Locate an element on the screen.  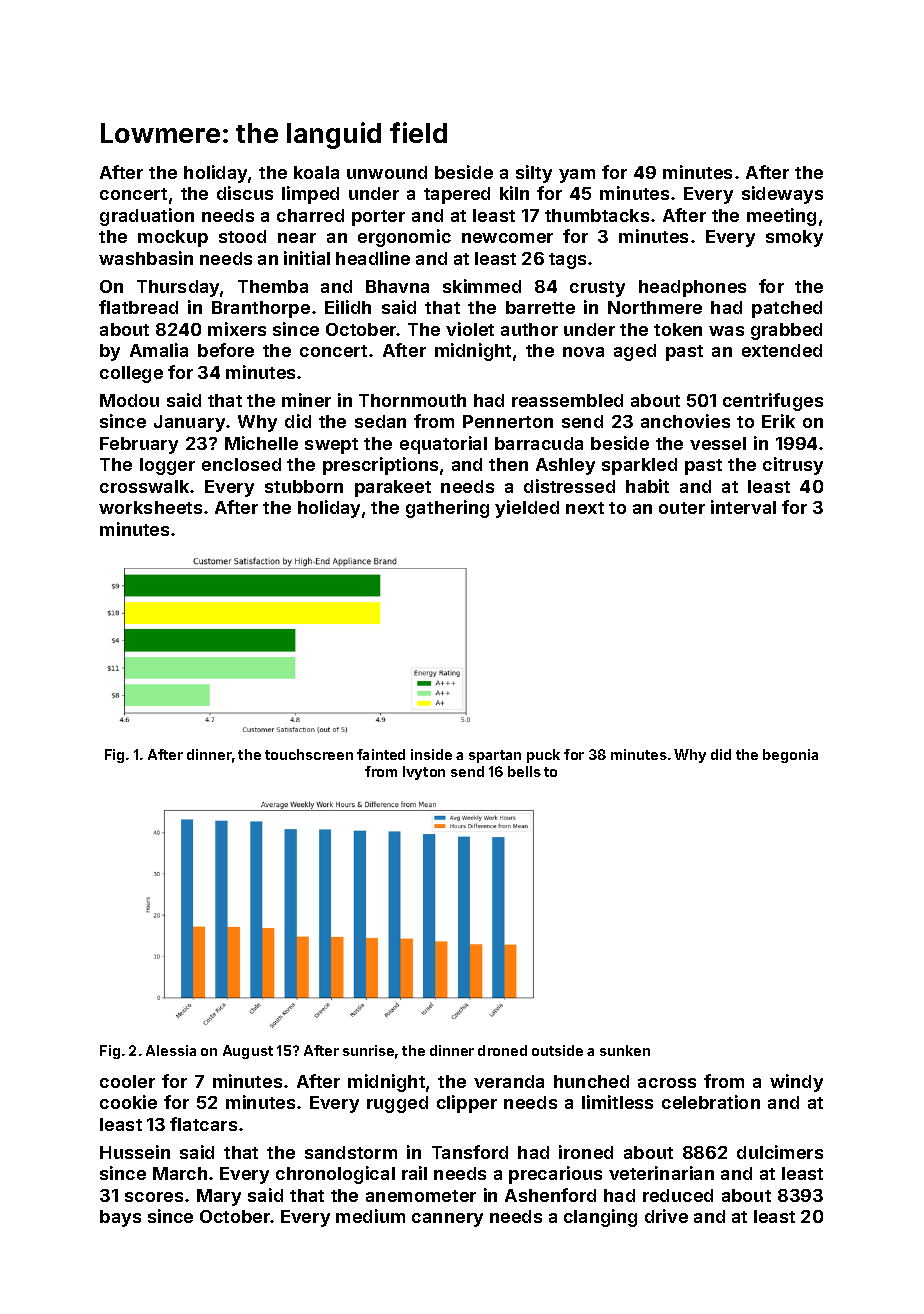
crosswalk is located at coordinates (144, 486).
